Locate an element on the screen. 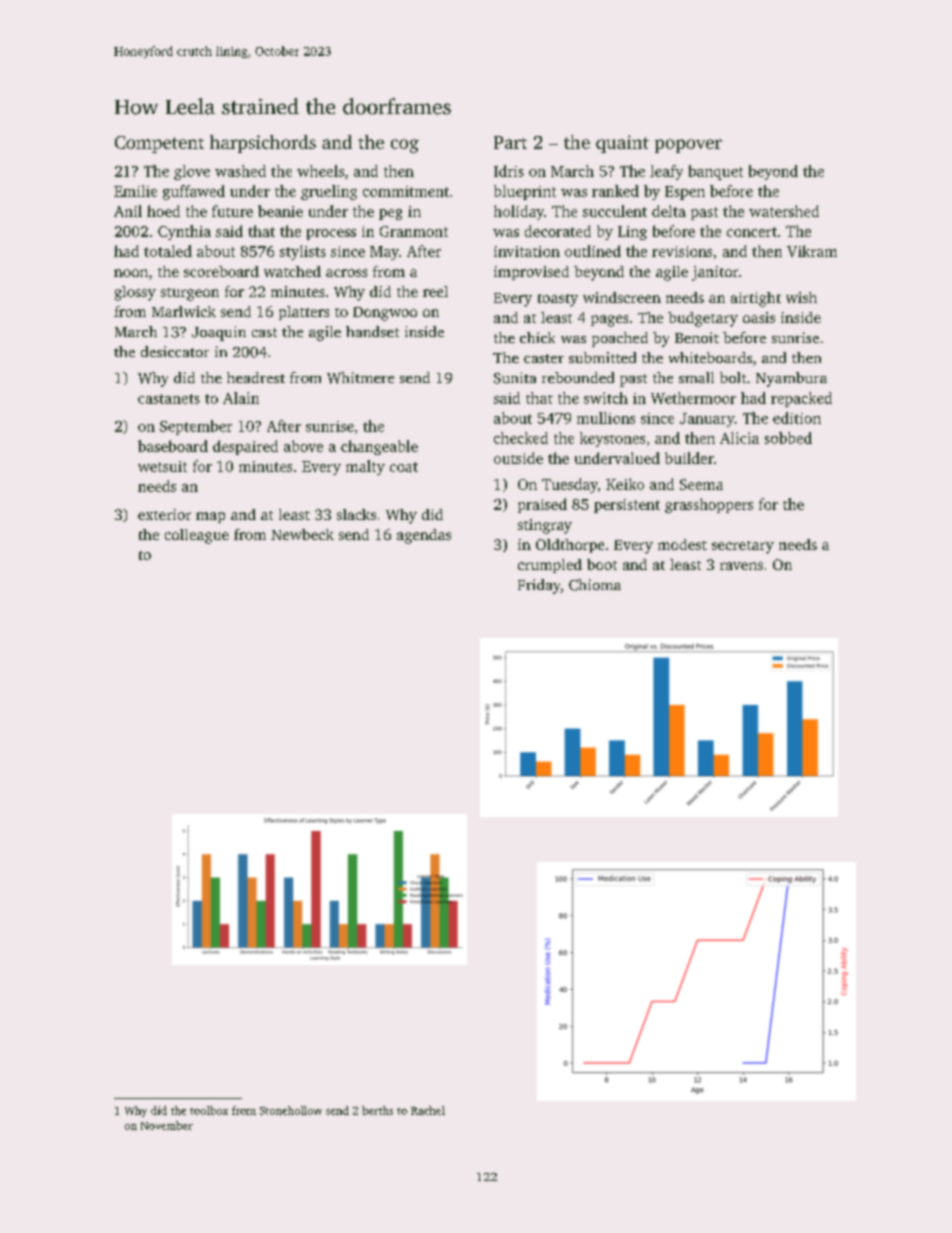  ravens is located at coordinates (741, 566).
